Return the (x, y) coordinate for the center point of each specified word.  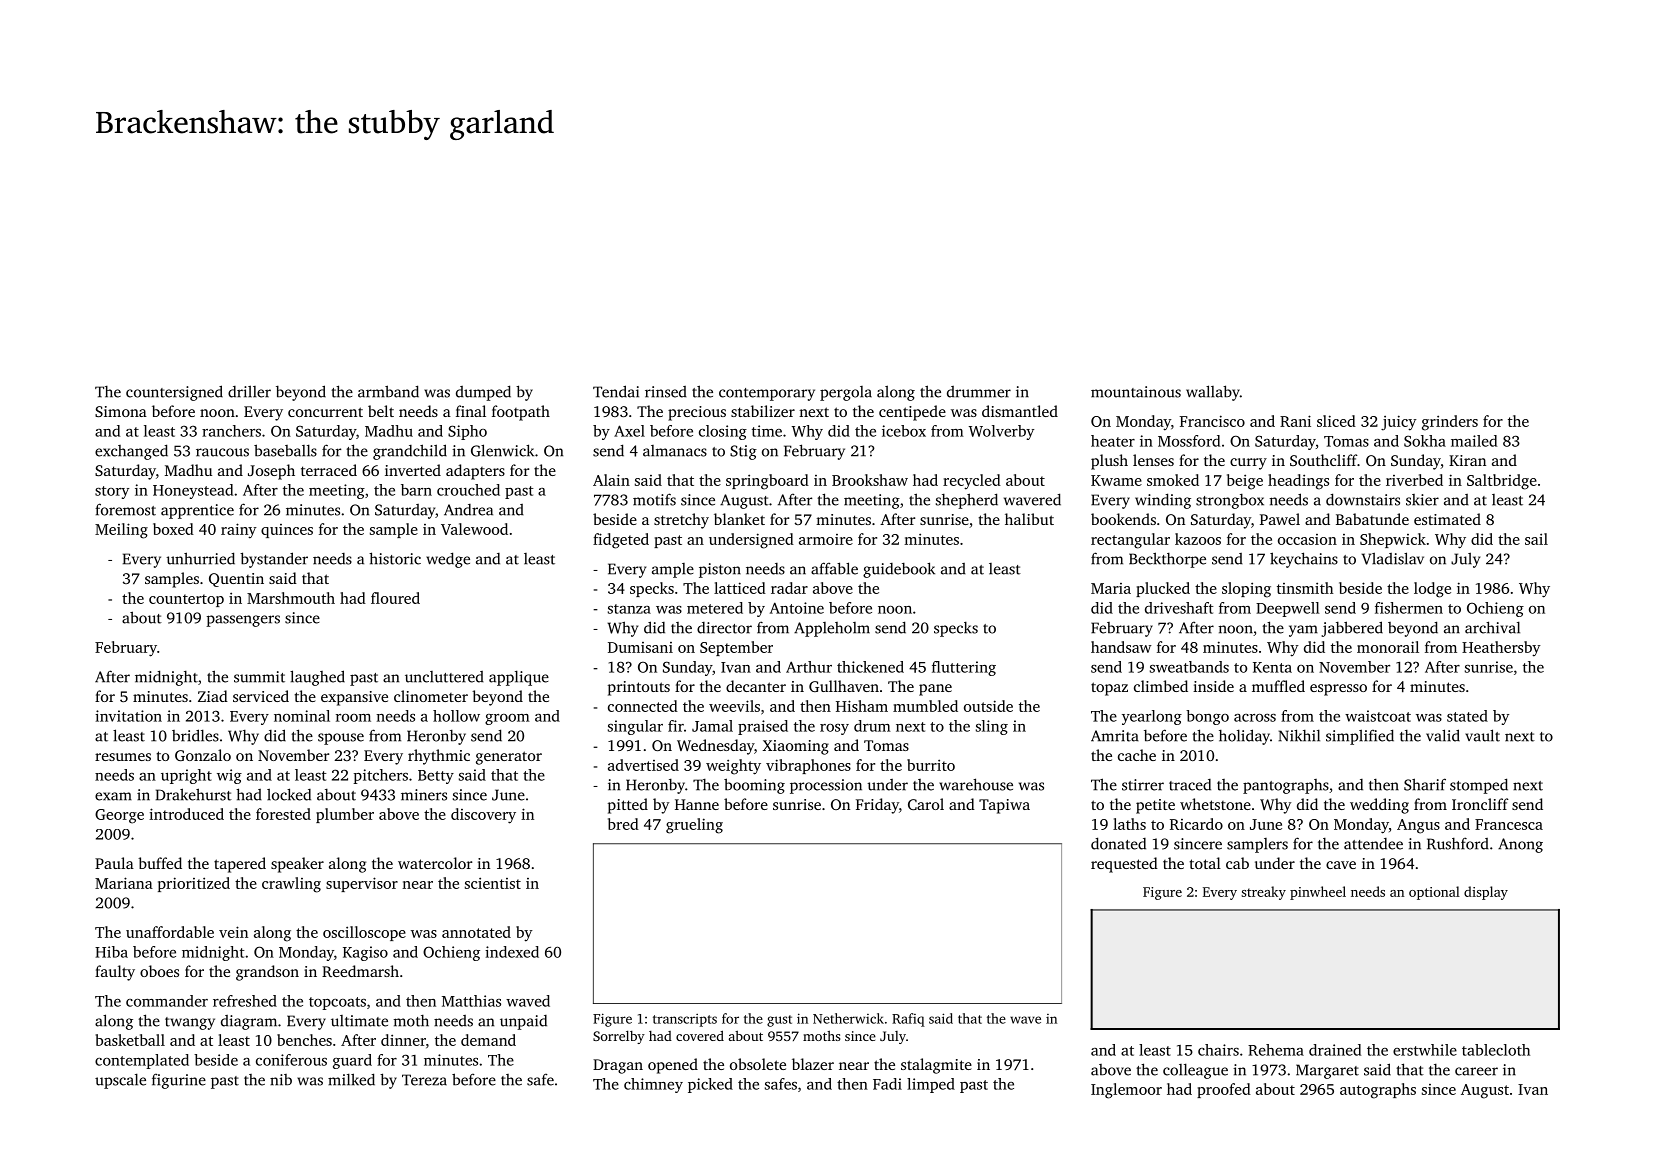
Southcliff (1323, 460)
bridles (195, 735)
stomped (1479, 786)
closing (723, 432)
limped (931, 1085)
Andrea (468, 510)
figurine (179, 1081)
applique (519, 678)
